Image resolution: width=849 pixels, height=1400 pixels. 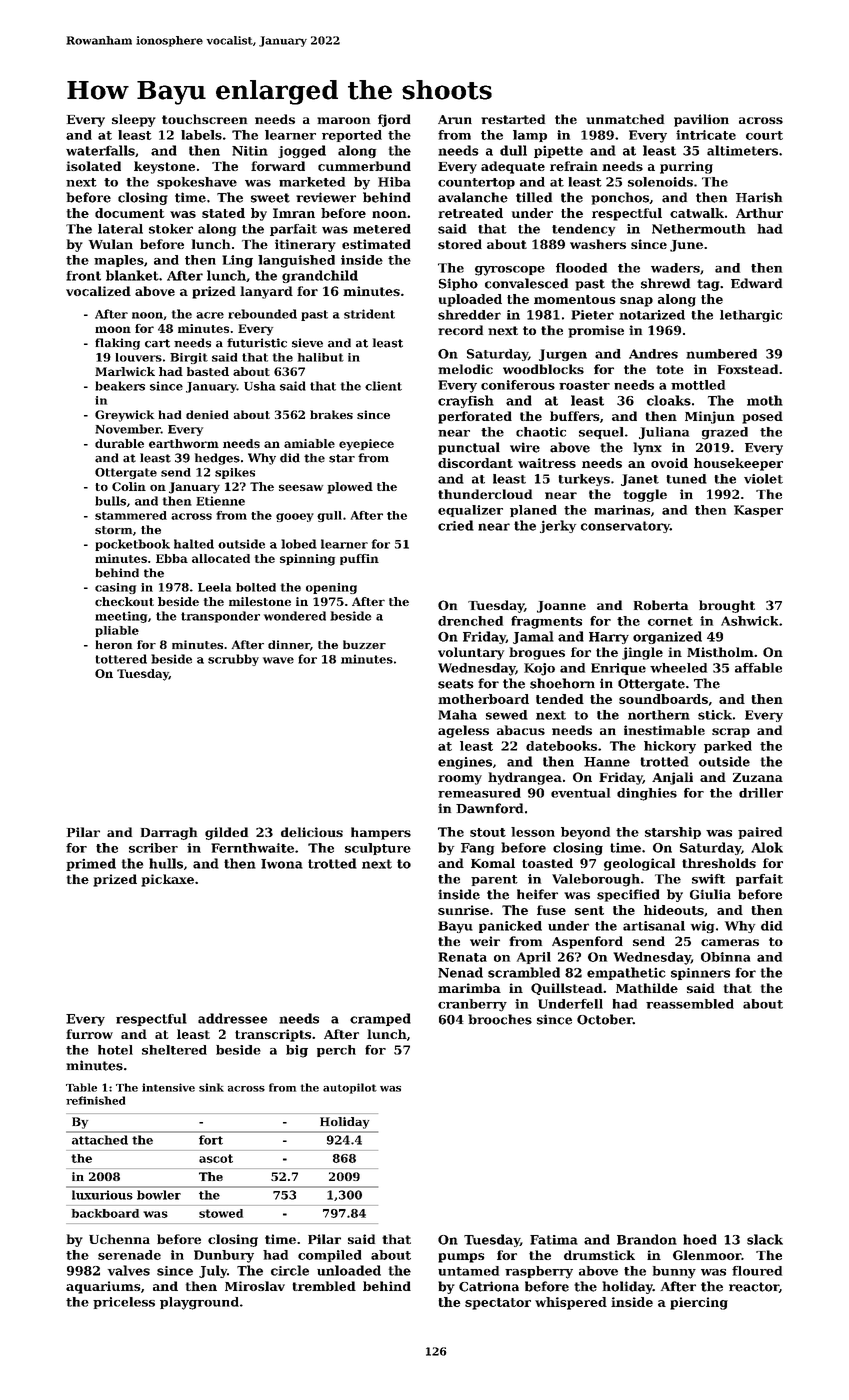 What do you see at coordinates (764, 135) in the document?
I see `court` at bounding box center [764, 135].
